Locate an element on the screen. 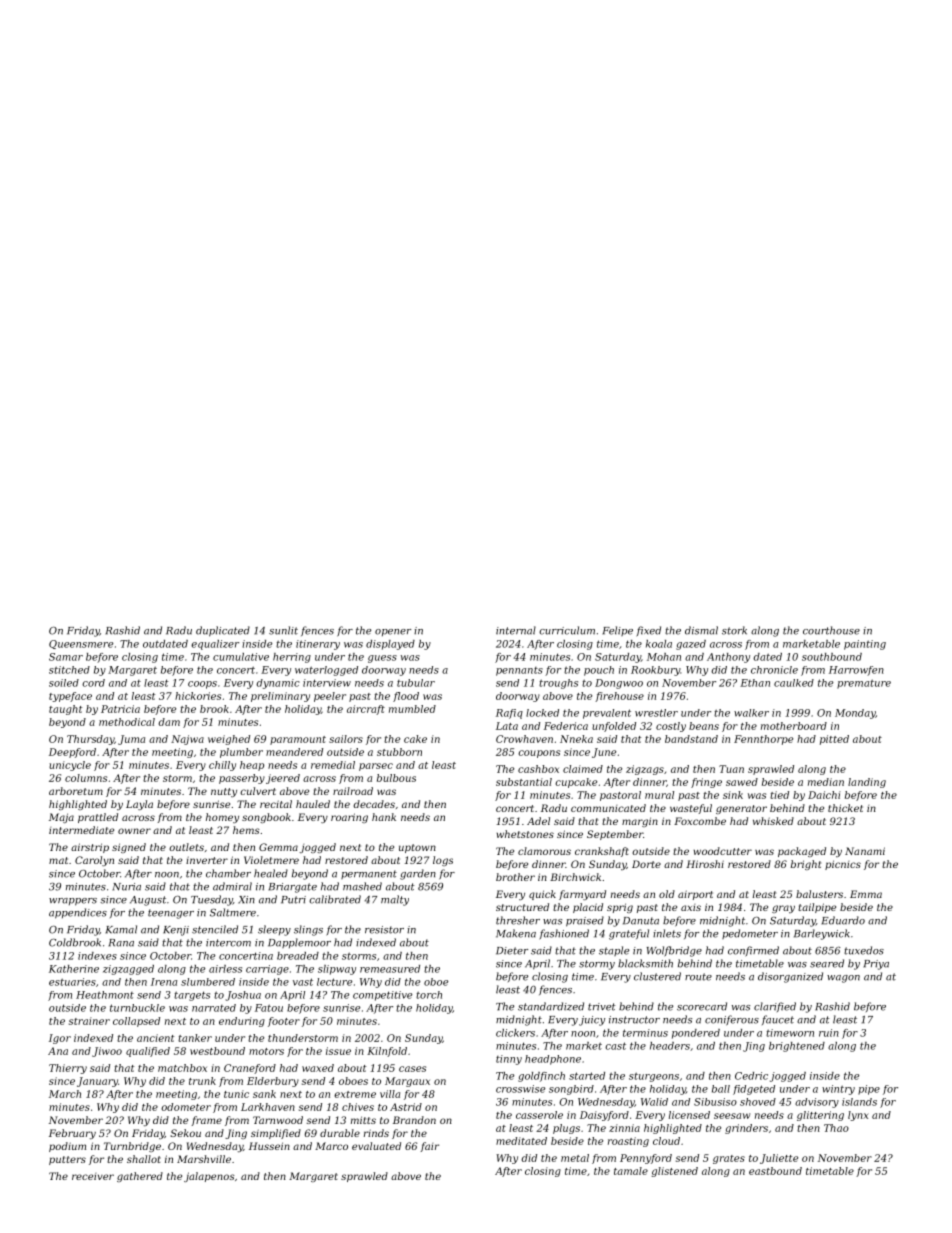 Image resolution: width=952 pixels, height=1233 pixels. landing is located at coordinates (867, 783).
